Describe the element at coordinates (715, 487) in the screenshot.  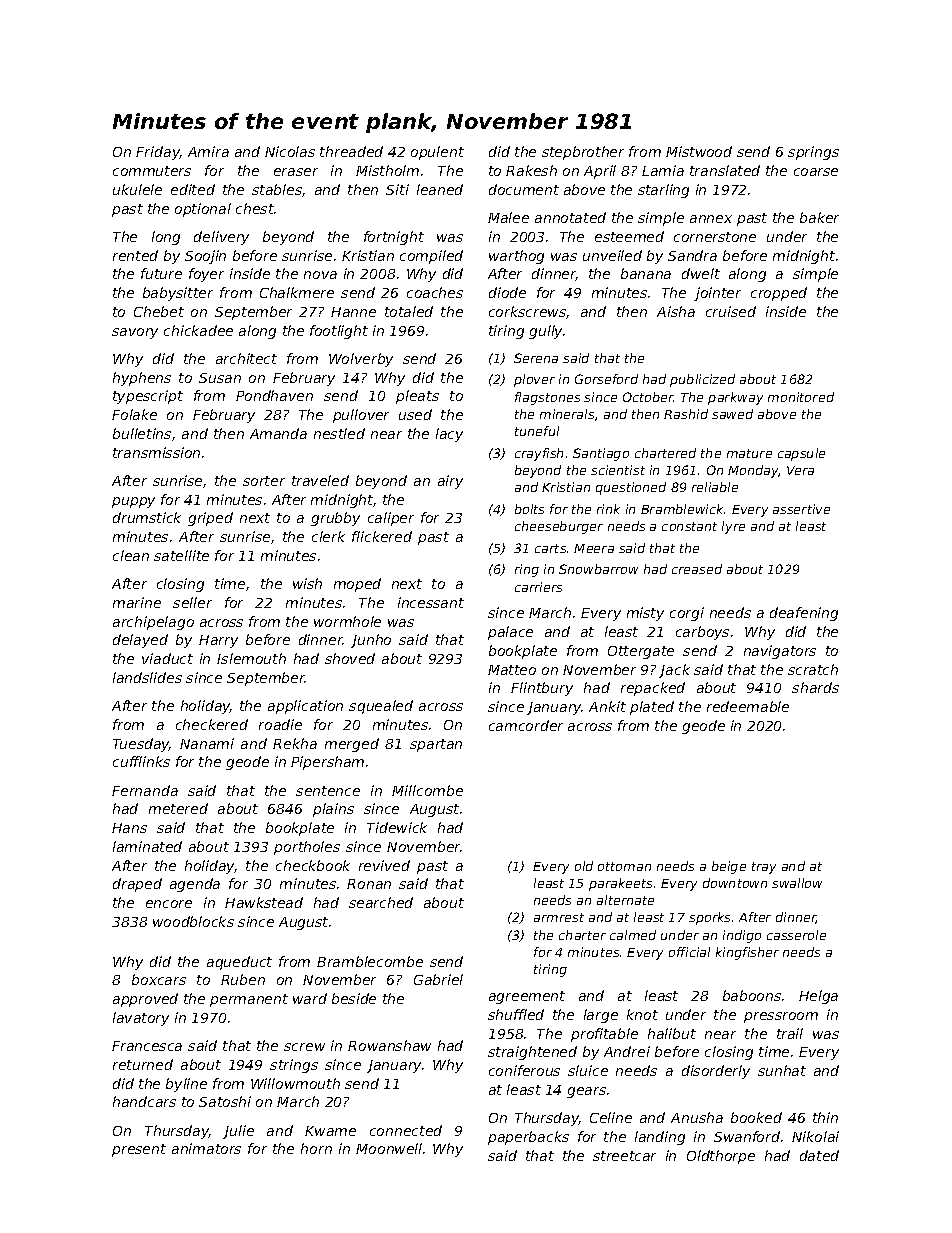
I see `reliable` at that location.
